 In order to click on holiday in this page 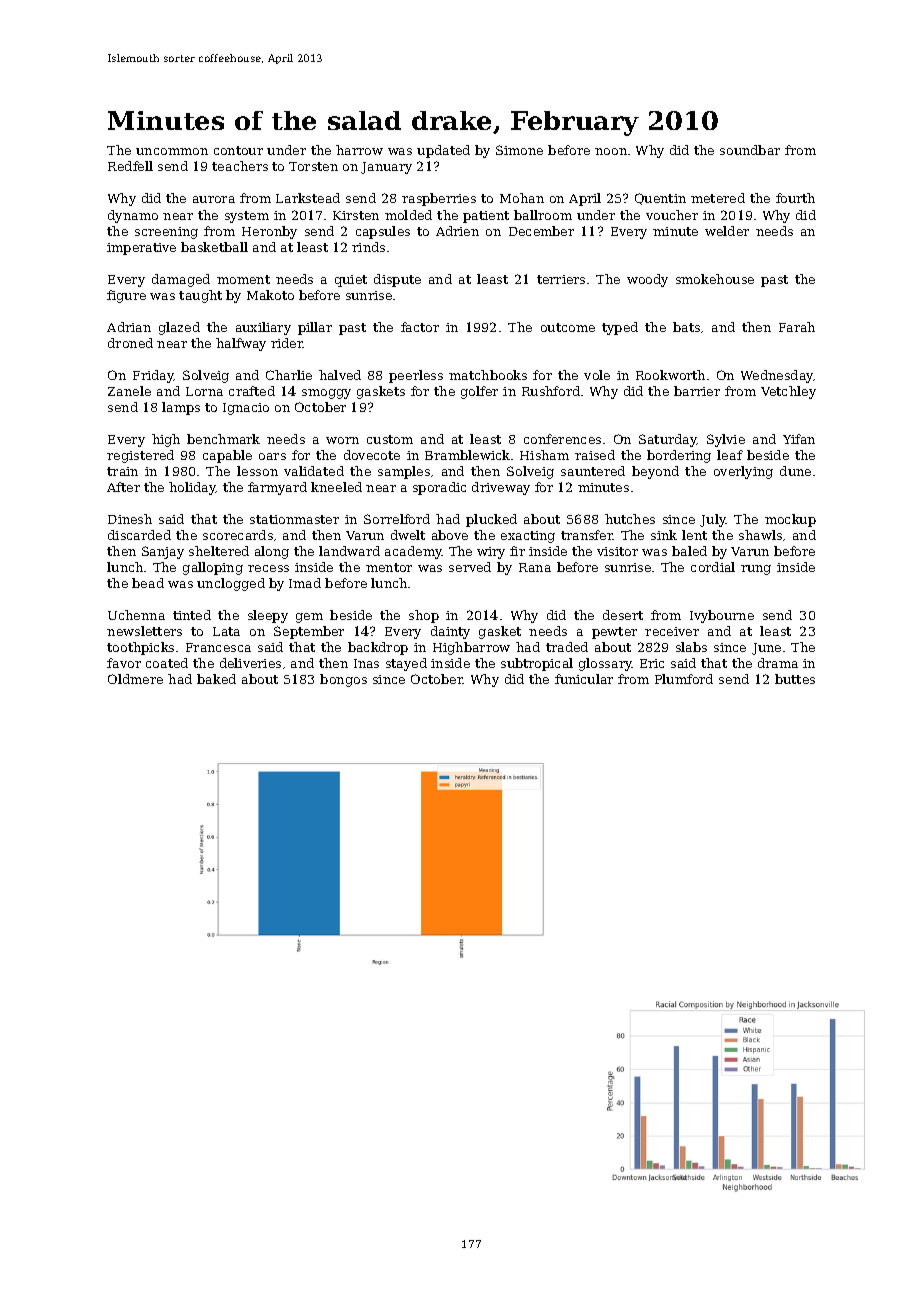, I will do `click(192, 488)`.
